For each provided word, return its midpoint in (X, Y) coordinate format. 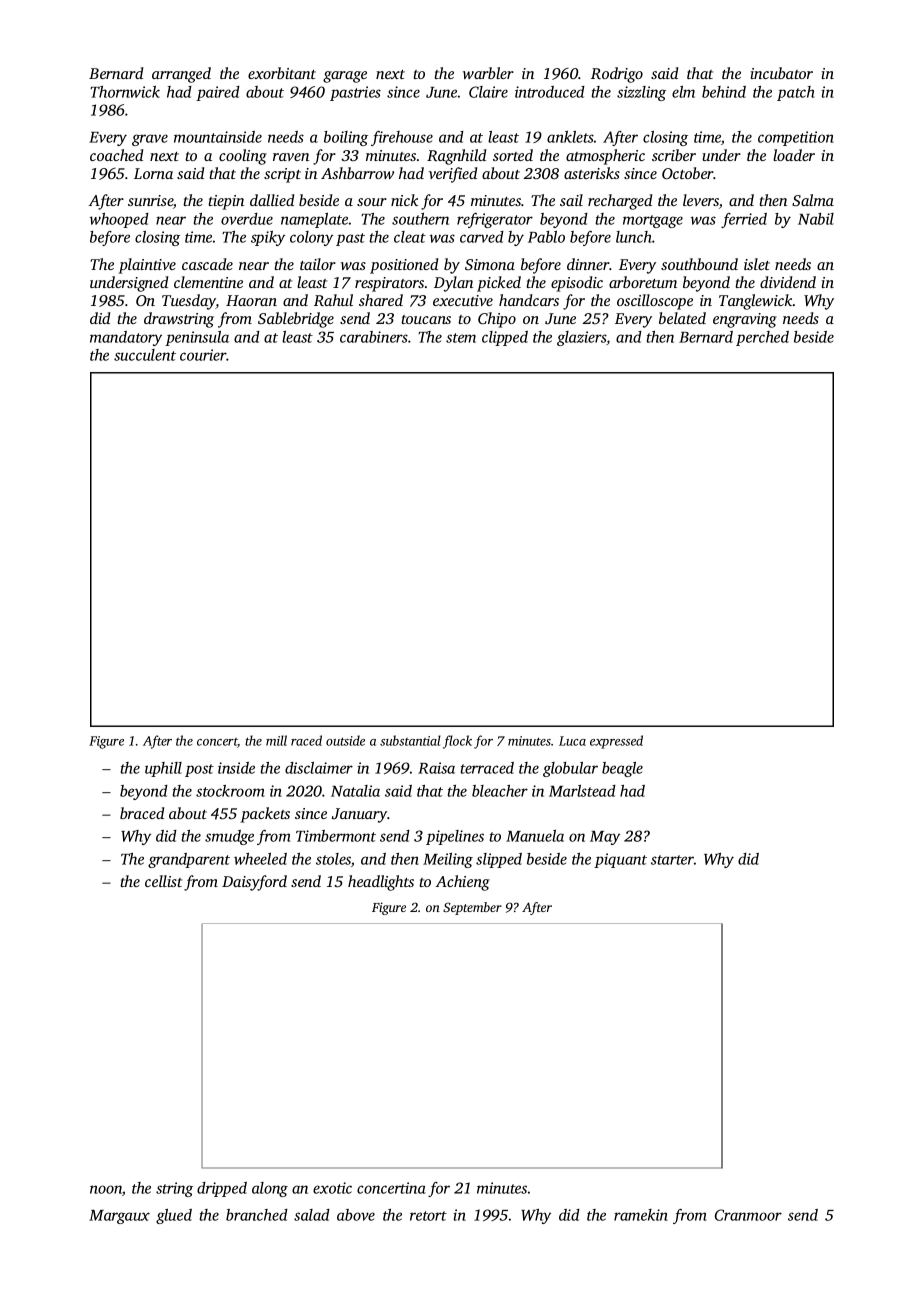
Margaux (119, 1217)
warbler (488, 73)
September (472, 908)
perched (762, 338)
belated (682, 318)
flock (457, 742)
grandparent (189, 860)
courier (203, 355)
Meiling (448, 860)
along (270, 1189)
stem (461, 338)
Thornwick (125, 92)
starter (672, 860)
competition (796, 138)
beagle (622, 769)
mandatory (126, 338)
